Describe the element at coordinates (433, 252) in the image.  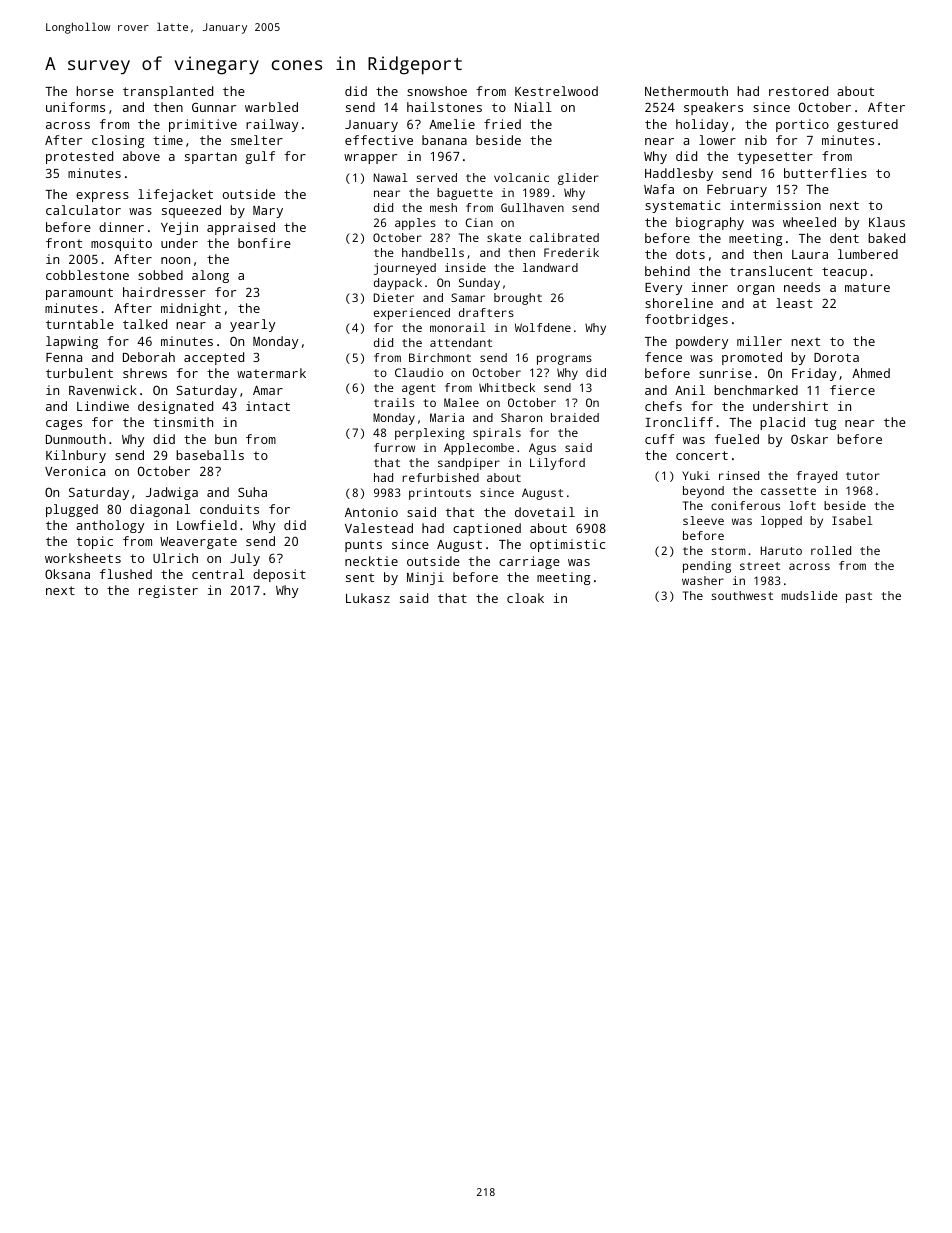
I see `handbells` at that location.
